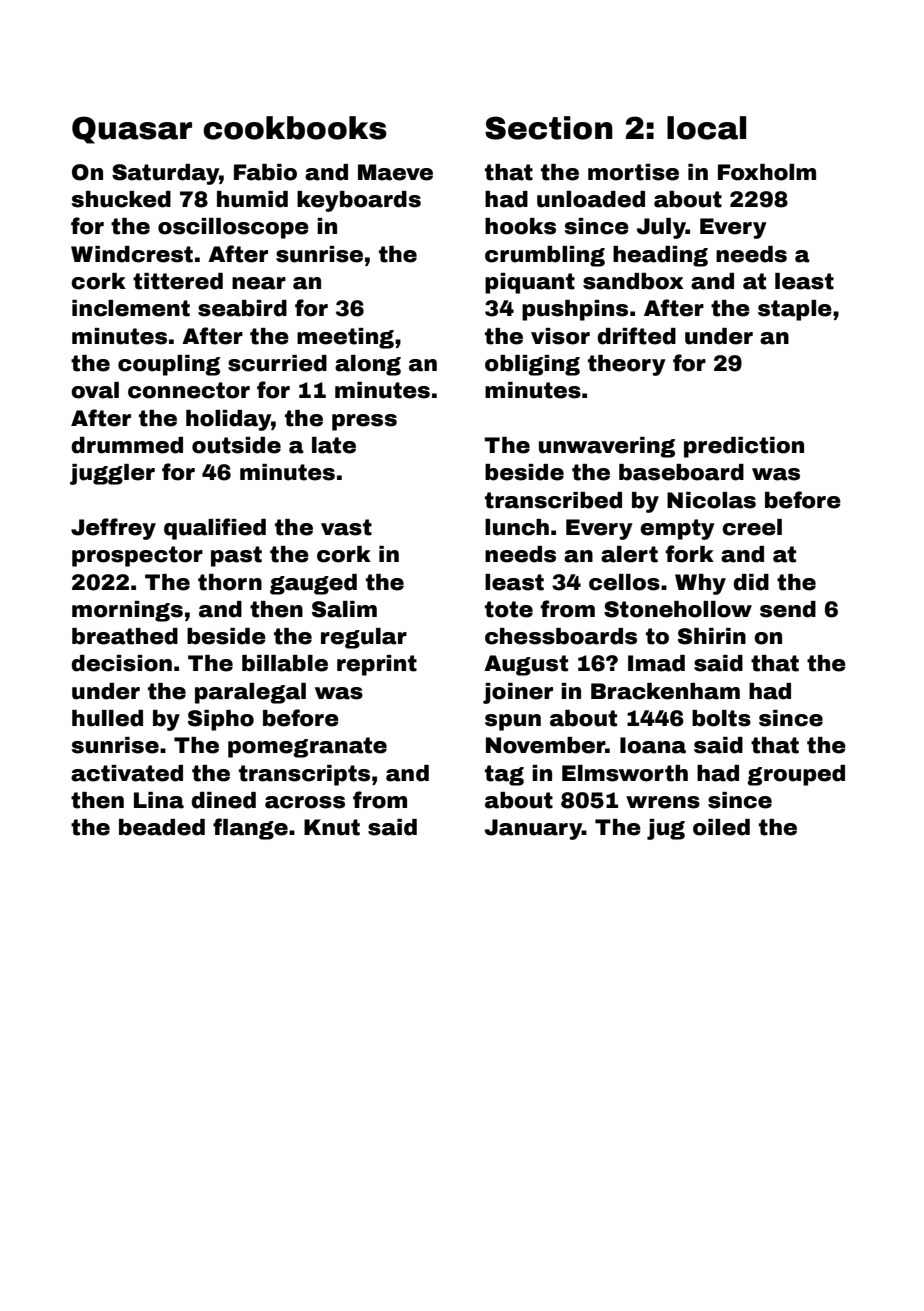  Describe the element at coordinates (721, 718) in the page. I see `bolts` at that location.
